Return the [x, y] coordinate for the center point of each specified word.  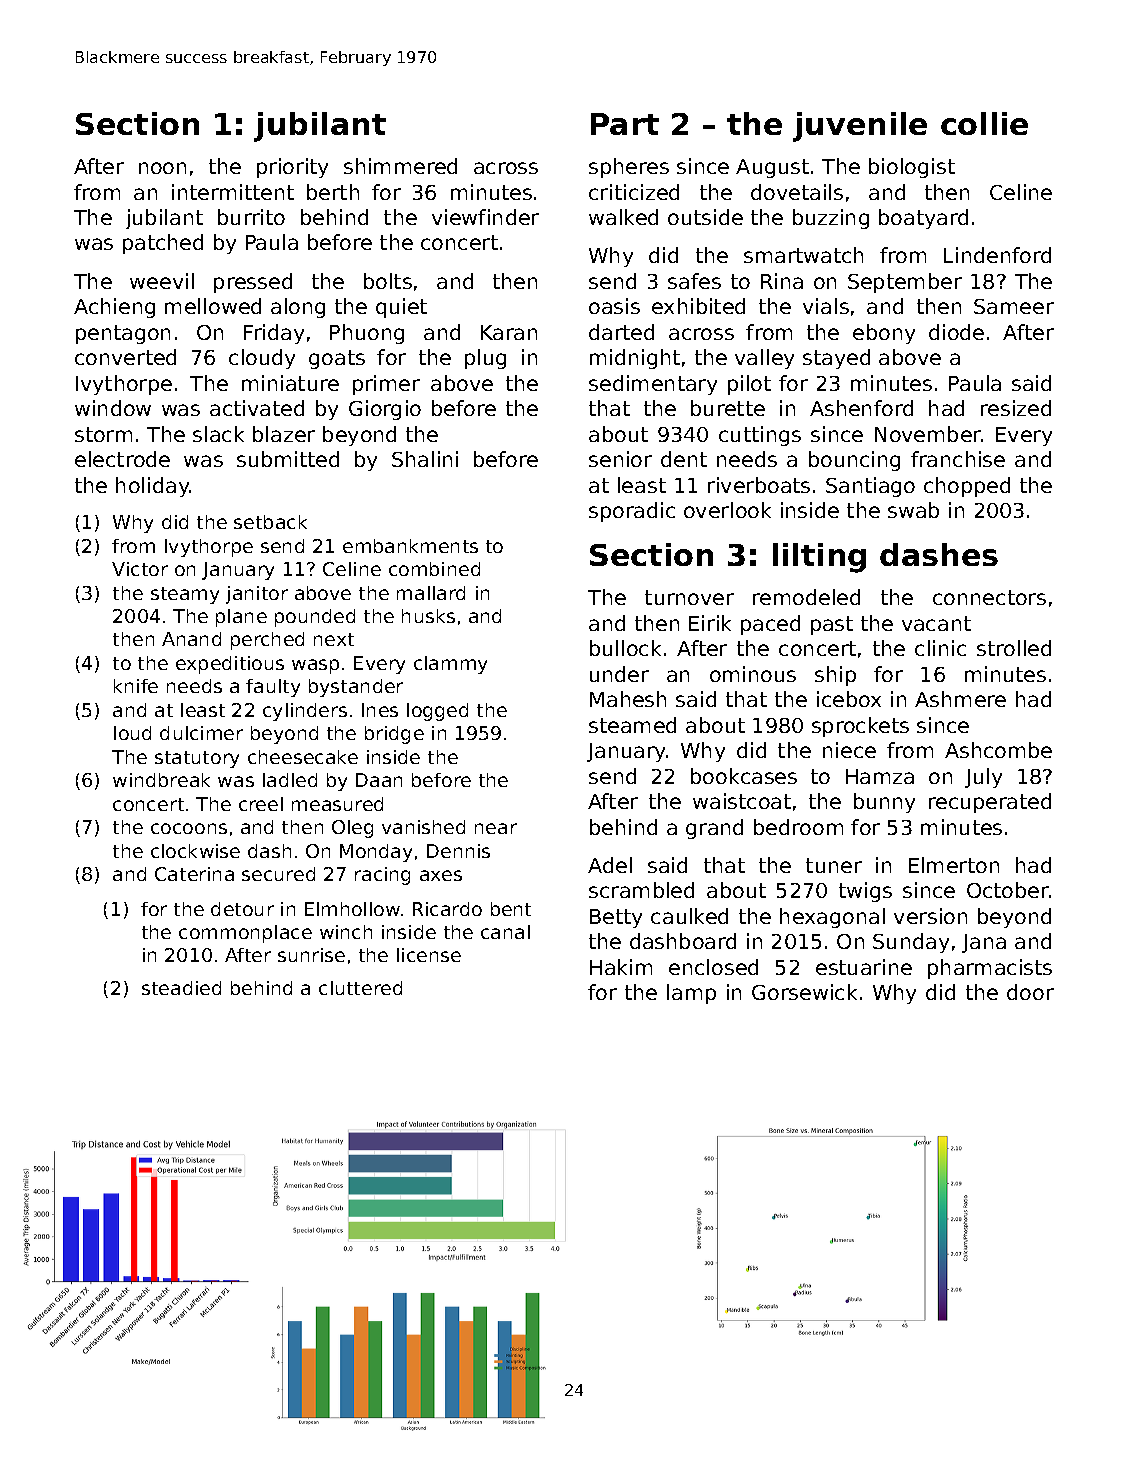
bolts [388, 281]
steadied [181, 988]
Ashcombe [998, 750]
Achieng [114, 308]
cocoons [189, 828]
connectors [989, 597]
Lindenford [997, 255]
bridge [394, 735]
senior [620, 459]
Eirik [710, 623]
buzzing [831, 219]
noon [162, 168]
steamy [185, 595]
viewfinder [485, 217]
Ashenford [861, 408]
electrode [122, 459]
